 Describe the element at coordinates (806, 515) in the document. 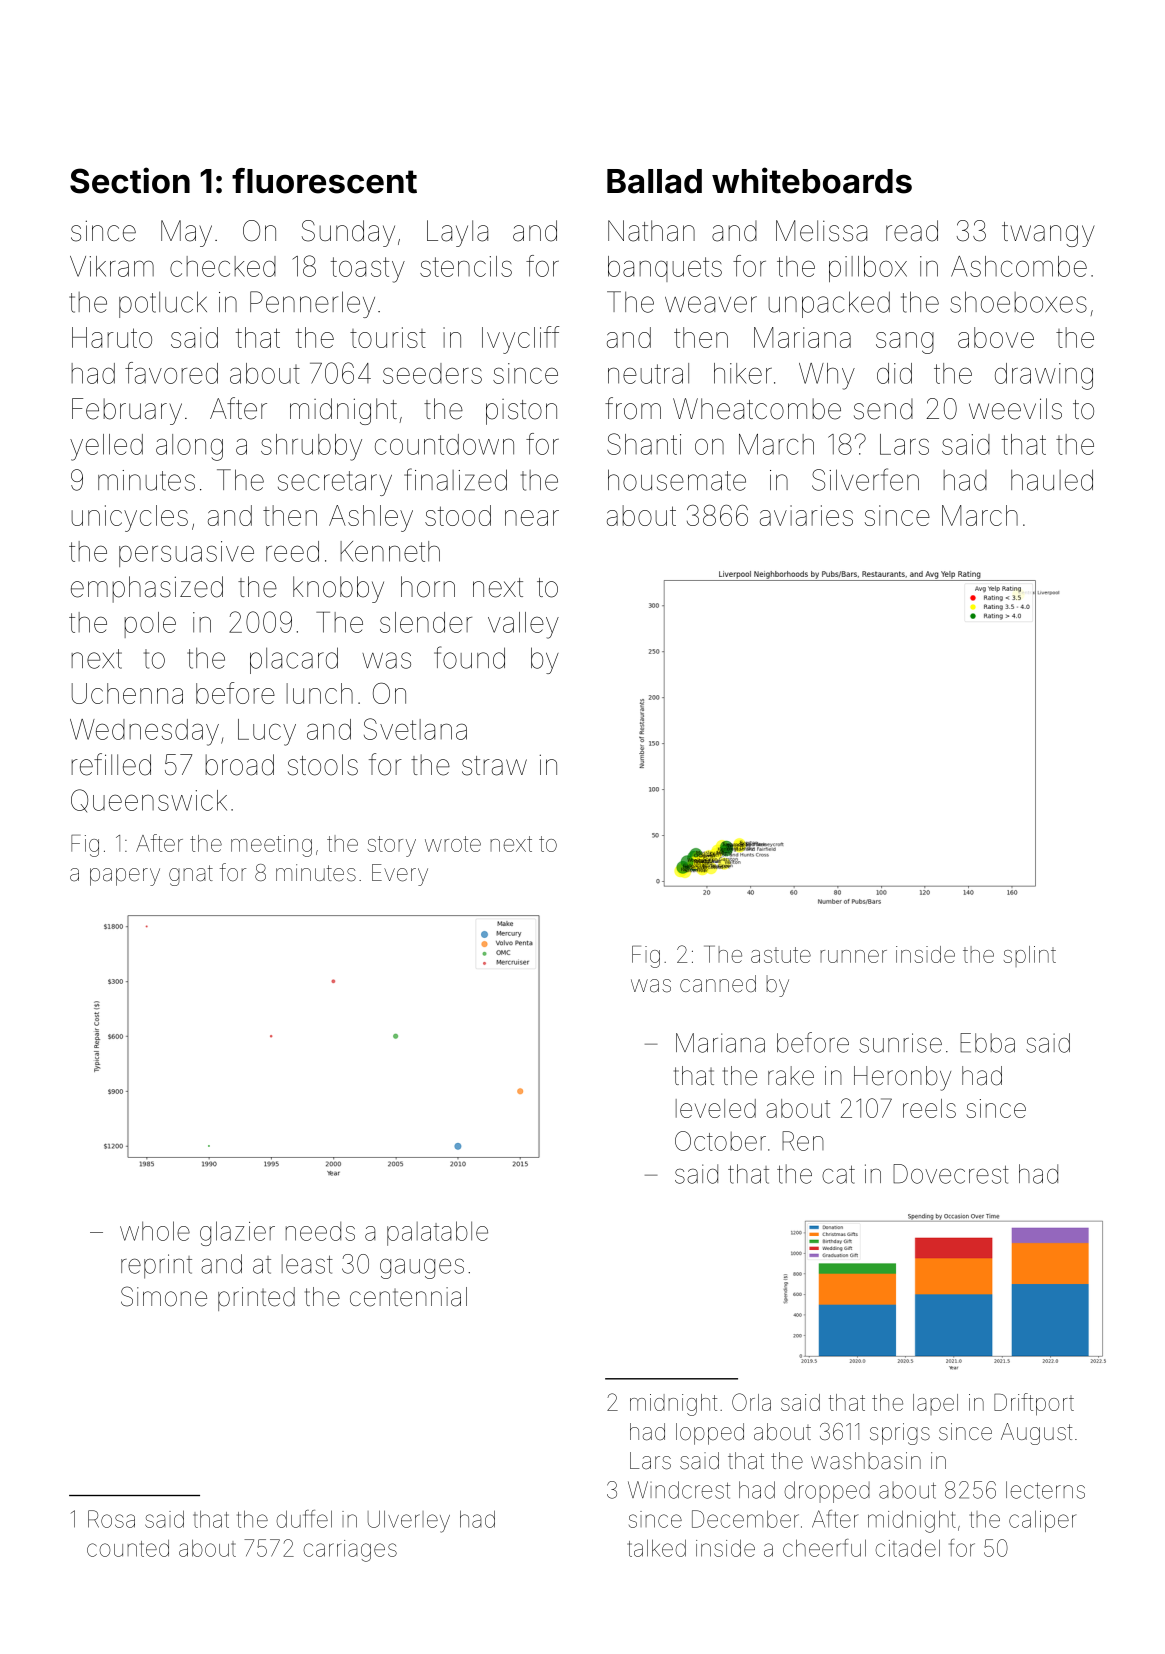

I see `aviaries` at that location.
